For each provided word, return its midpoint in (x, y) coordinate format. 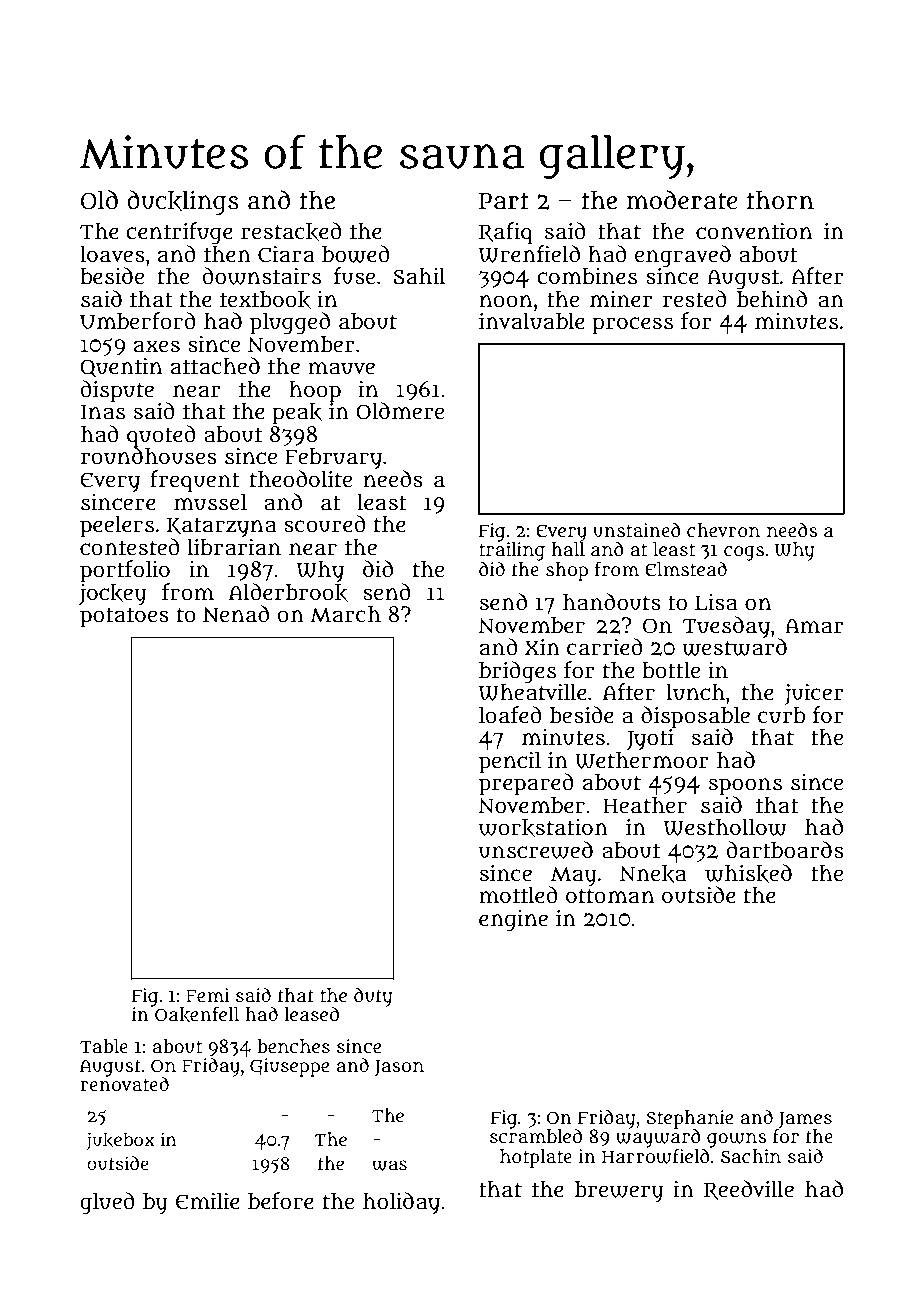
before (281, 1201)
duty (373, 997)
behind (772, 299)
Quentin (121, 367)
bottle (671, 670)
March (345, 614)
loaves (112, 254)
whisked (748, 873)
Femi (207, 995)
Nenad (236, 614)
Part (504, 201)
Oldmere (400, 411)
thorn (780, 200)
